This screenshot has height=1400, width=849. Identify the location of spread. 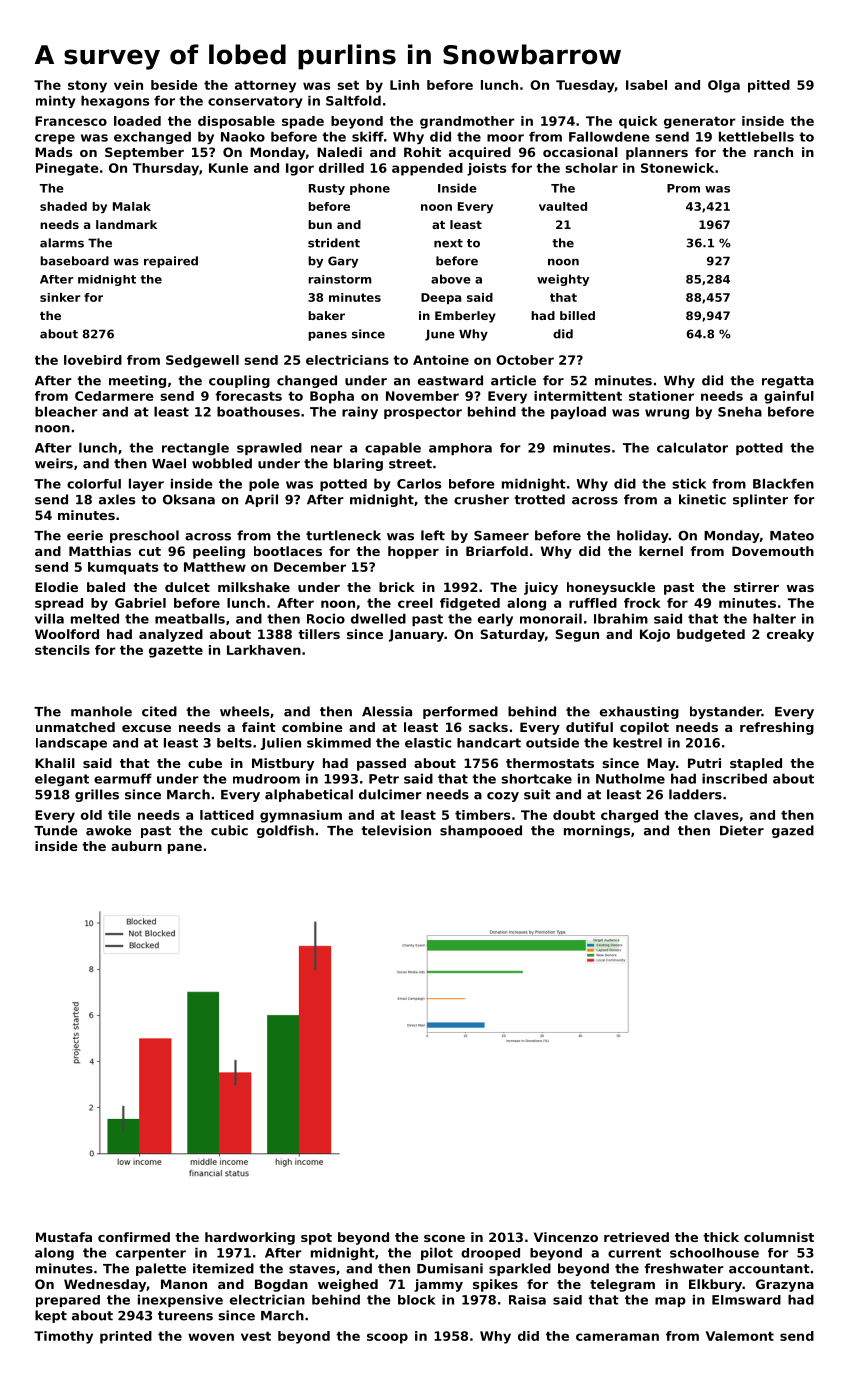
(59, 604).
